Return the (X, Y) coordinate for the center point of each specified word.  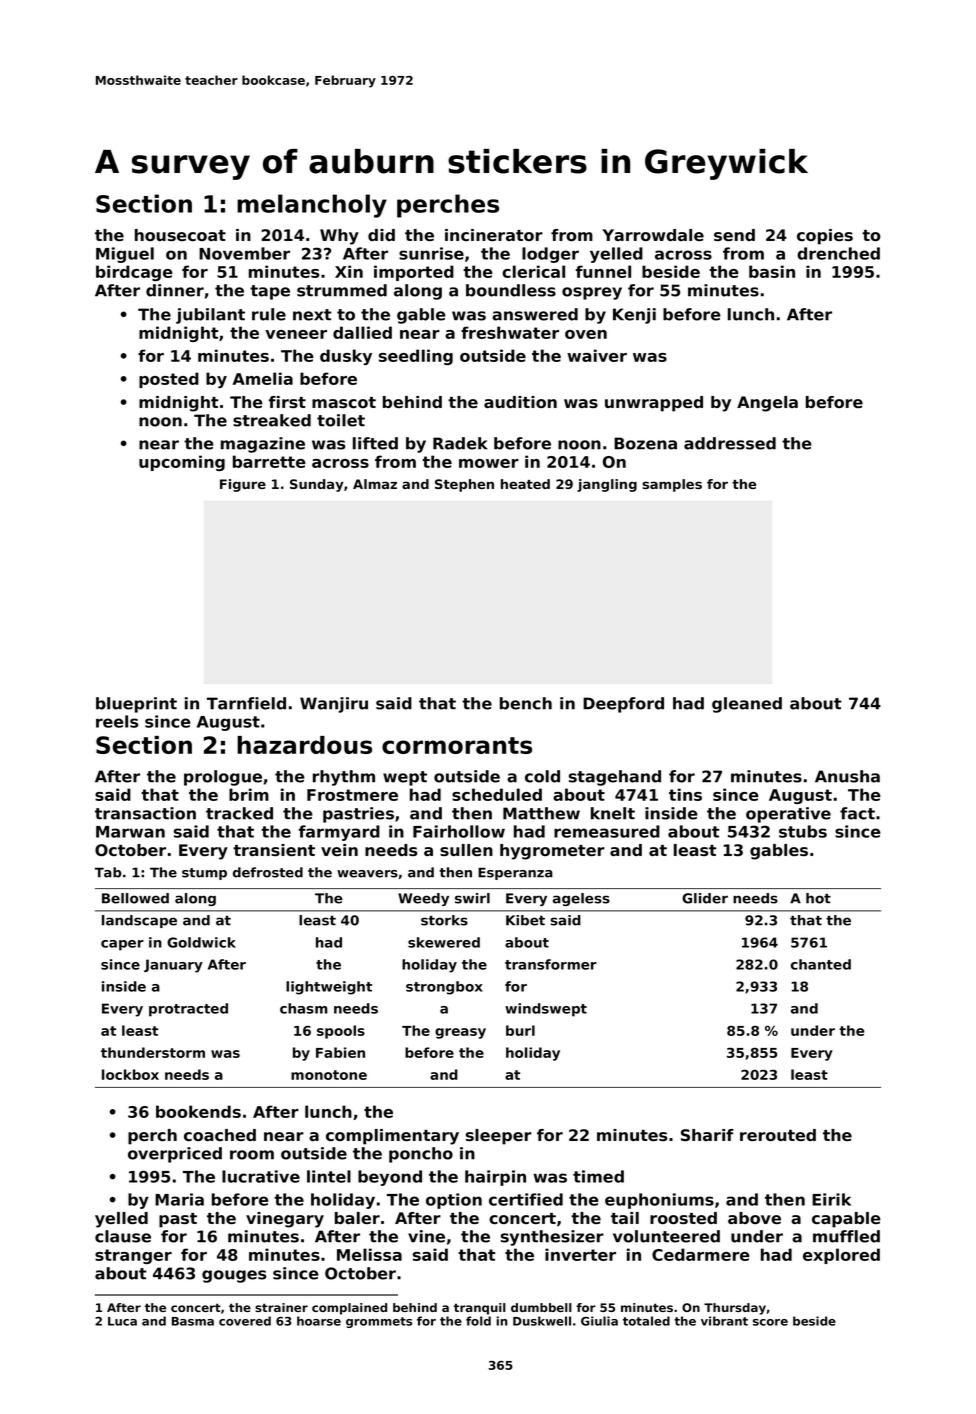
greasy (460, 1033)
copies (825, 237)
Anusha (847, 776)
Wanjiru (334, 705)
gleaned (747, 705)
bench (526, 703)
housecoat (180, 235)
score (770, 1322)
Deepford (623, 705)
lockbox (130, 1074)
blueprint (136, 705)
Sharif (707, 1135)
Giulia (599, 1321)
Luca (122, 1321)
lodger (550, 255)
